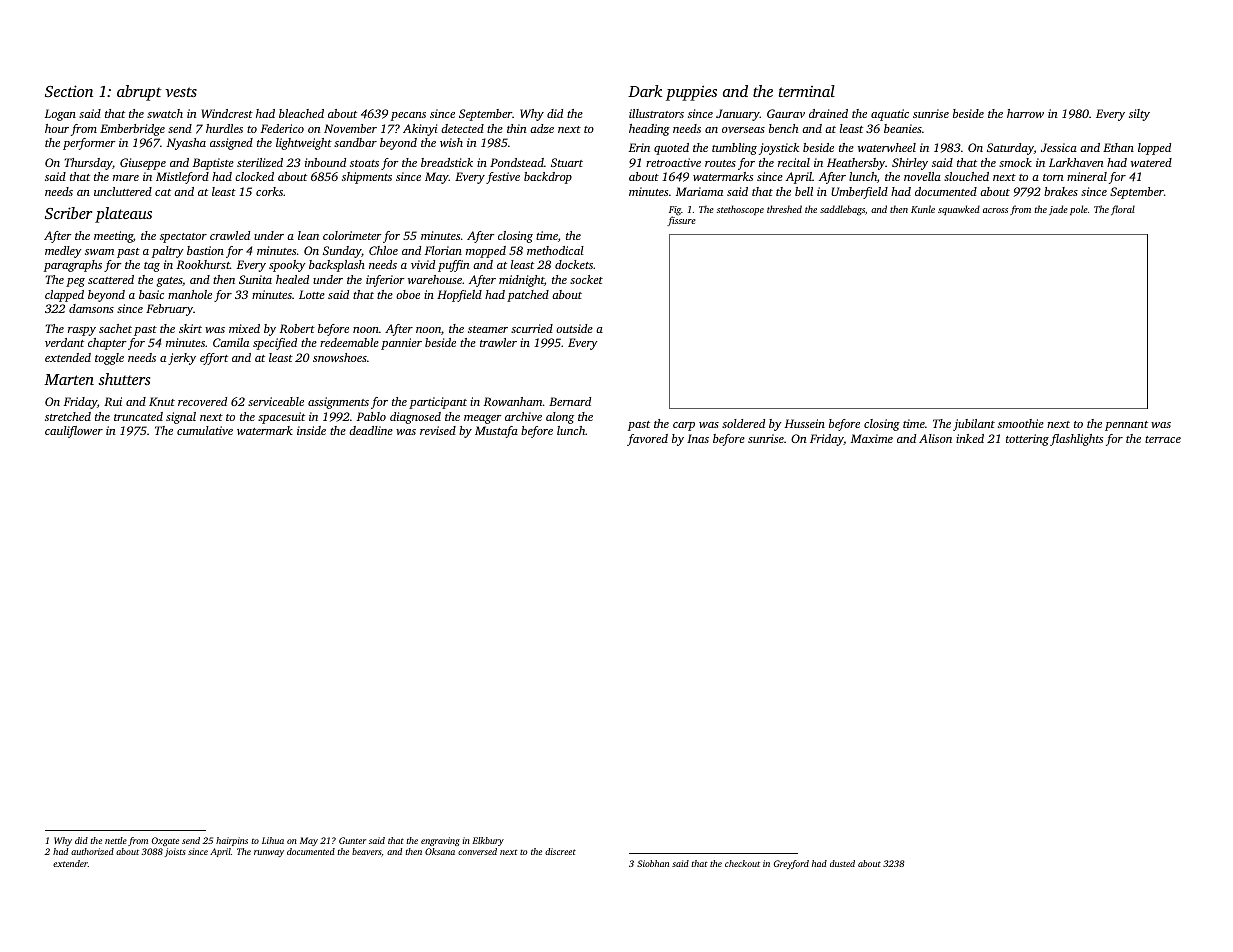 The width and height of the screenshot is (1233, 952). What do you see at coordinates (842, 863) in the screenshot?
I see `dusted` at bounding box center [842, 863].
